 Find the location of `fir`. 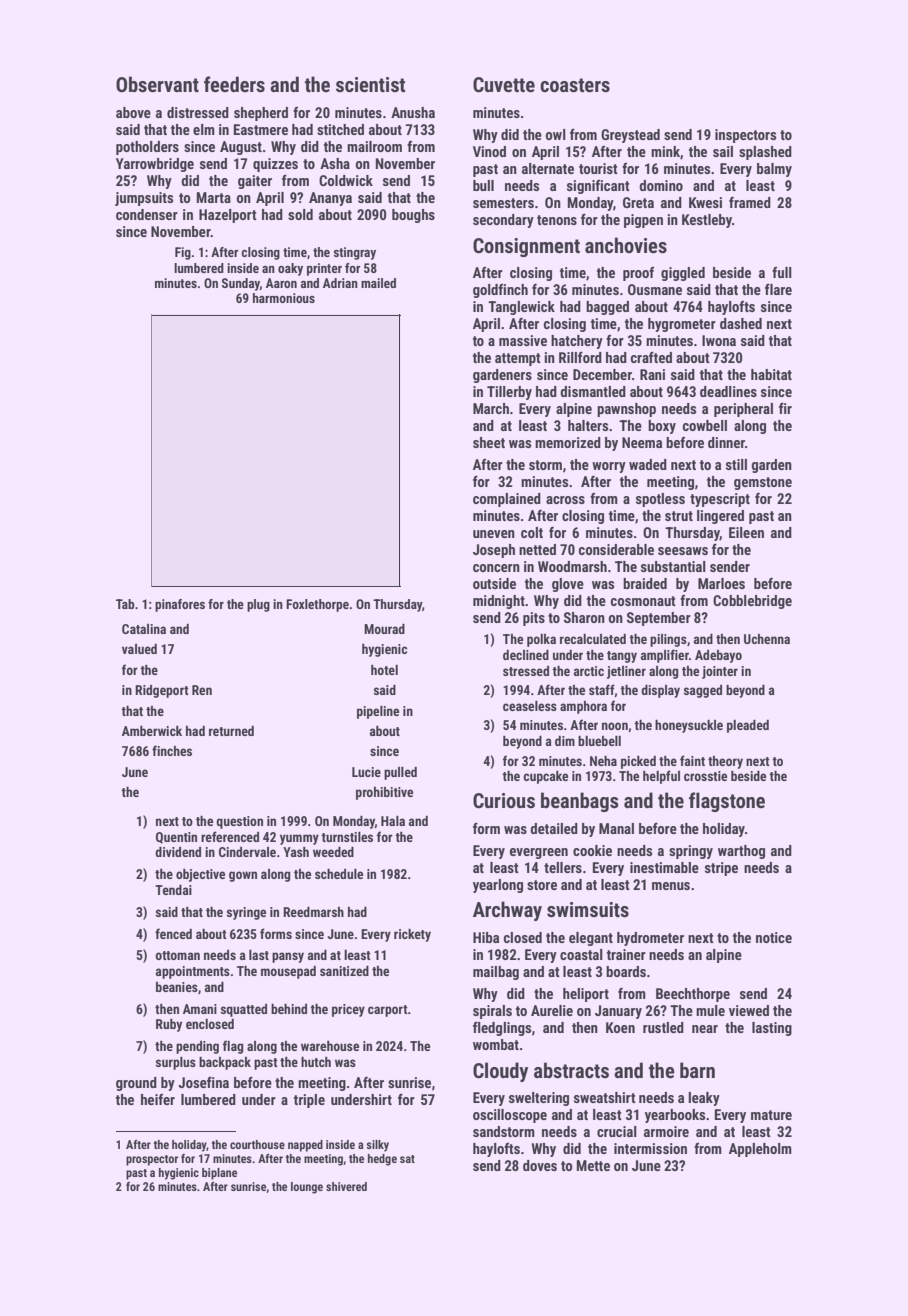

fir is located at coordinates (785, 408).
